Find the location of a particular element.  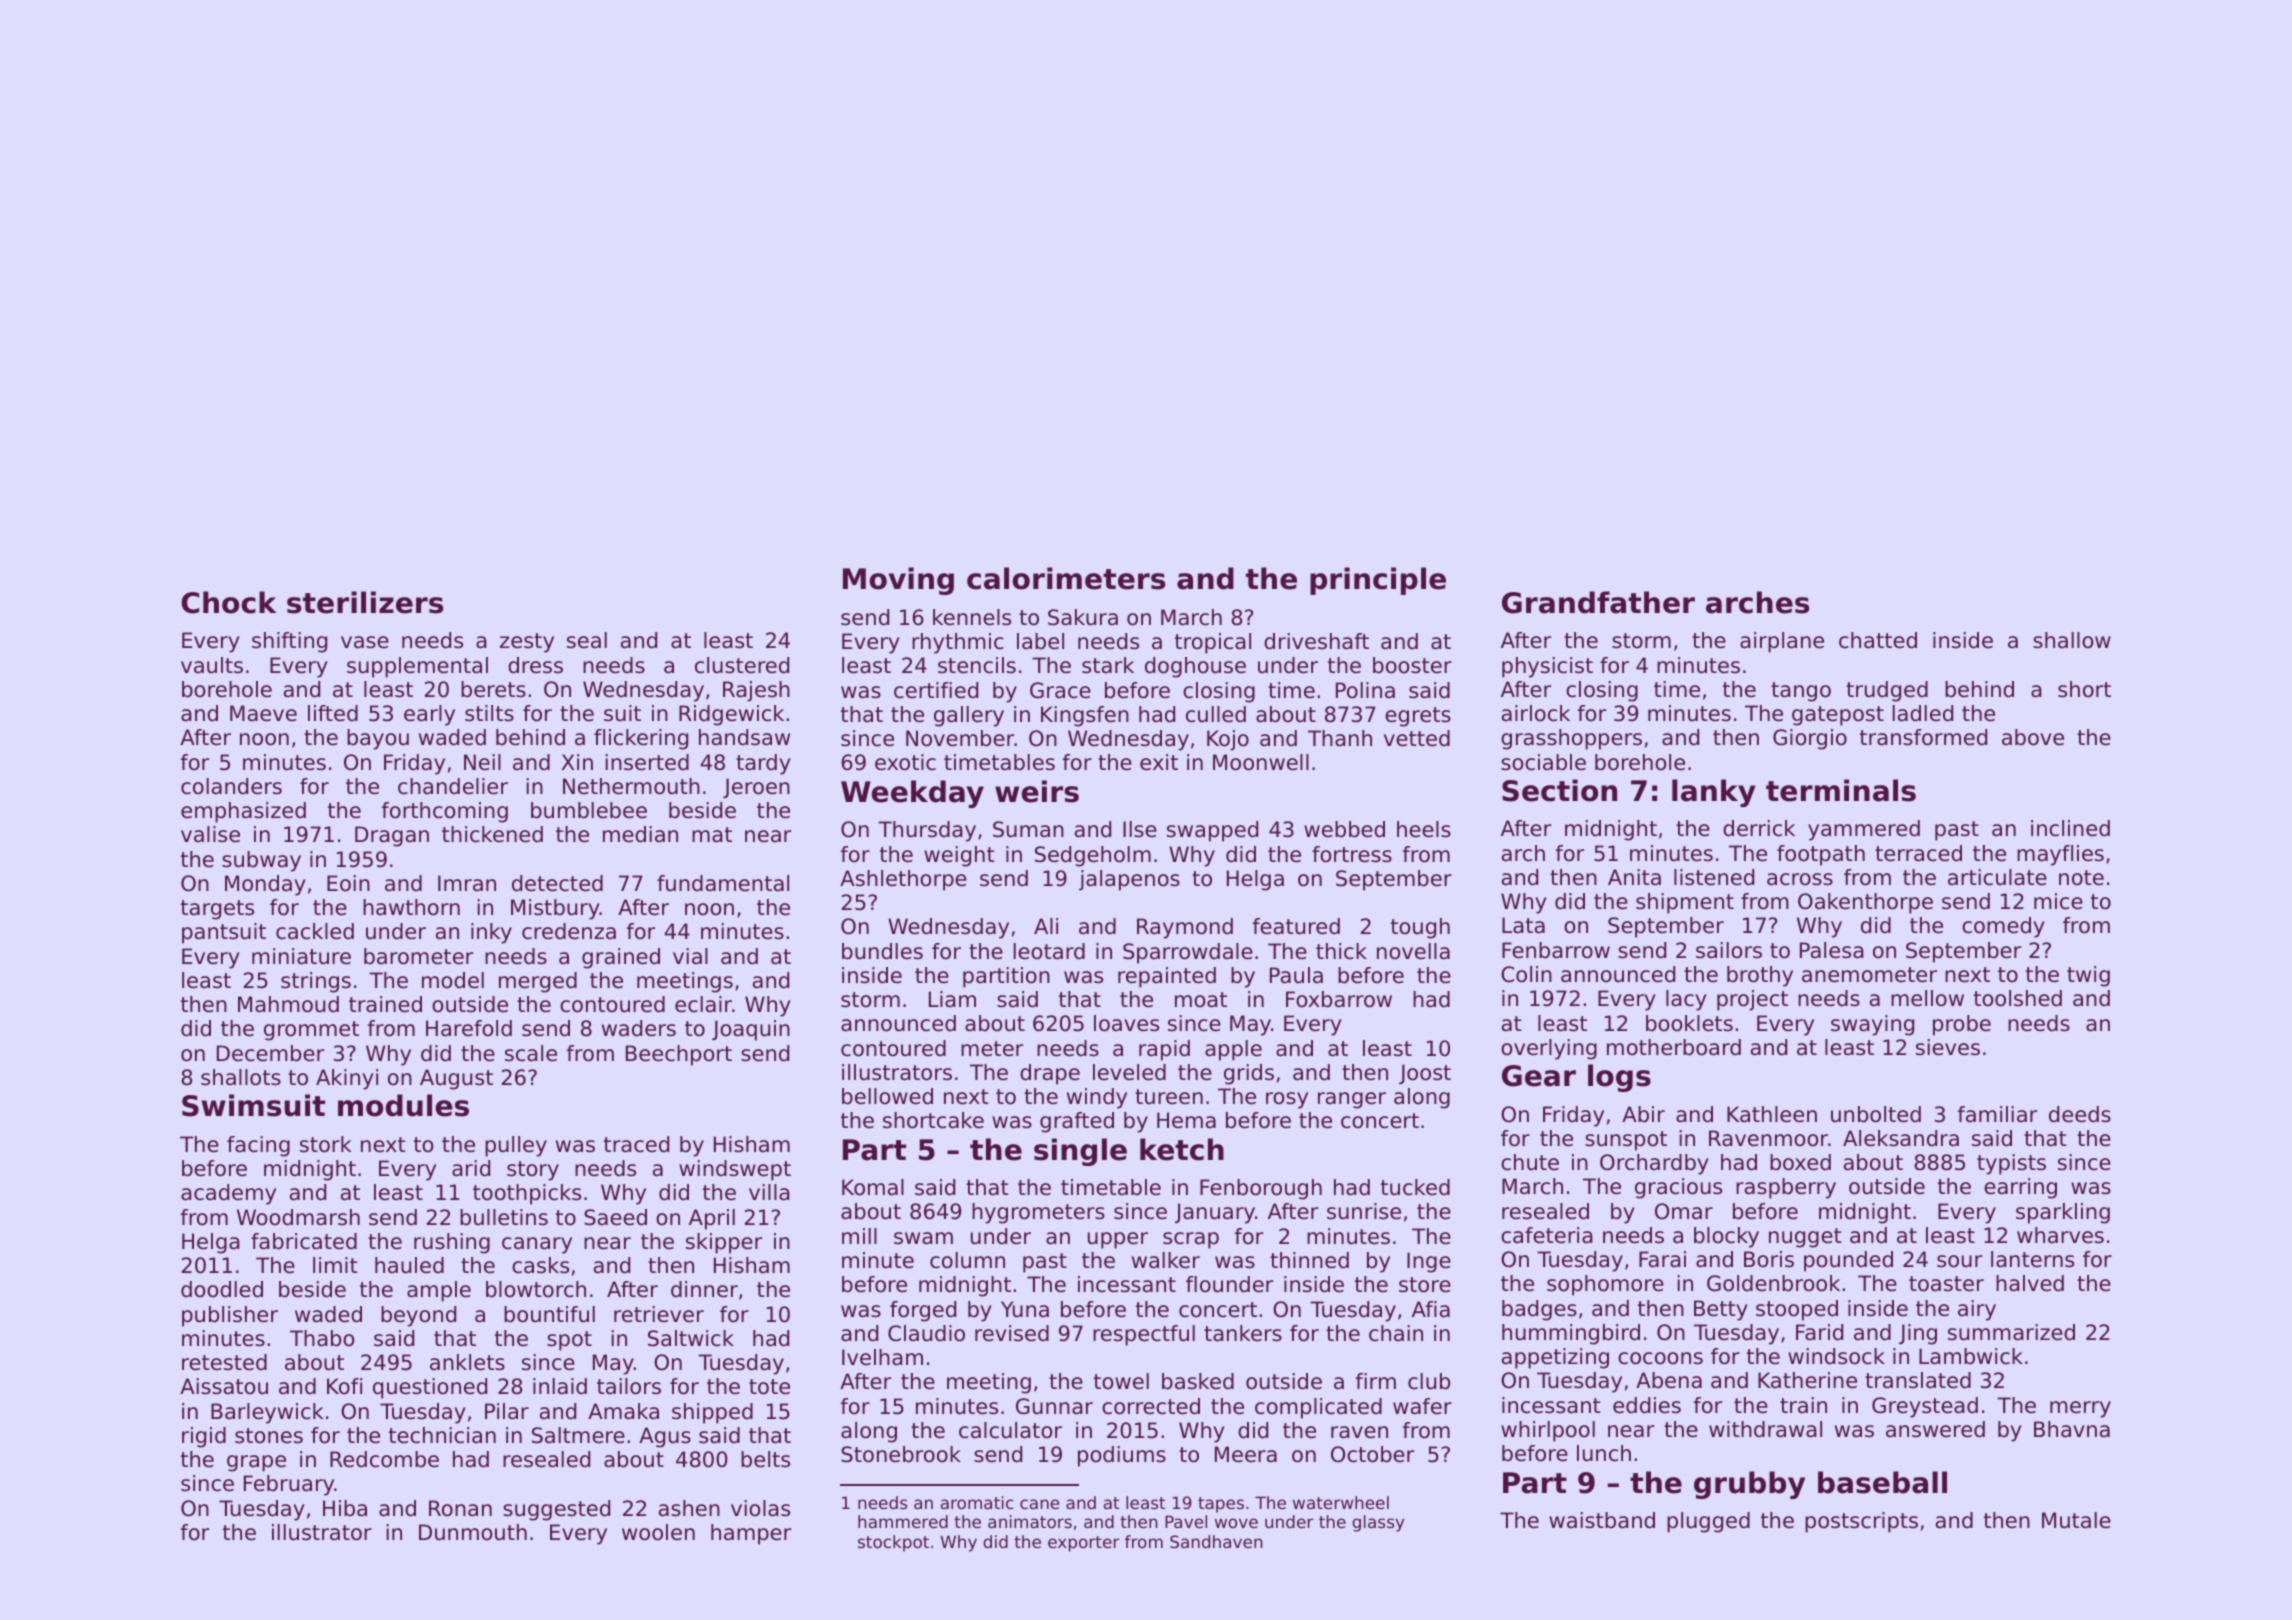

Eoin is located at coordinates (348, 883).
